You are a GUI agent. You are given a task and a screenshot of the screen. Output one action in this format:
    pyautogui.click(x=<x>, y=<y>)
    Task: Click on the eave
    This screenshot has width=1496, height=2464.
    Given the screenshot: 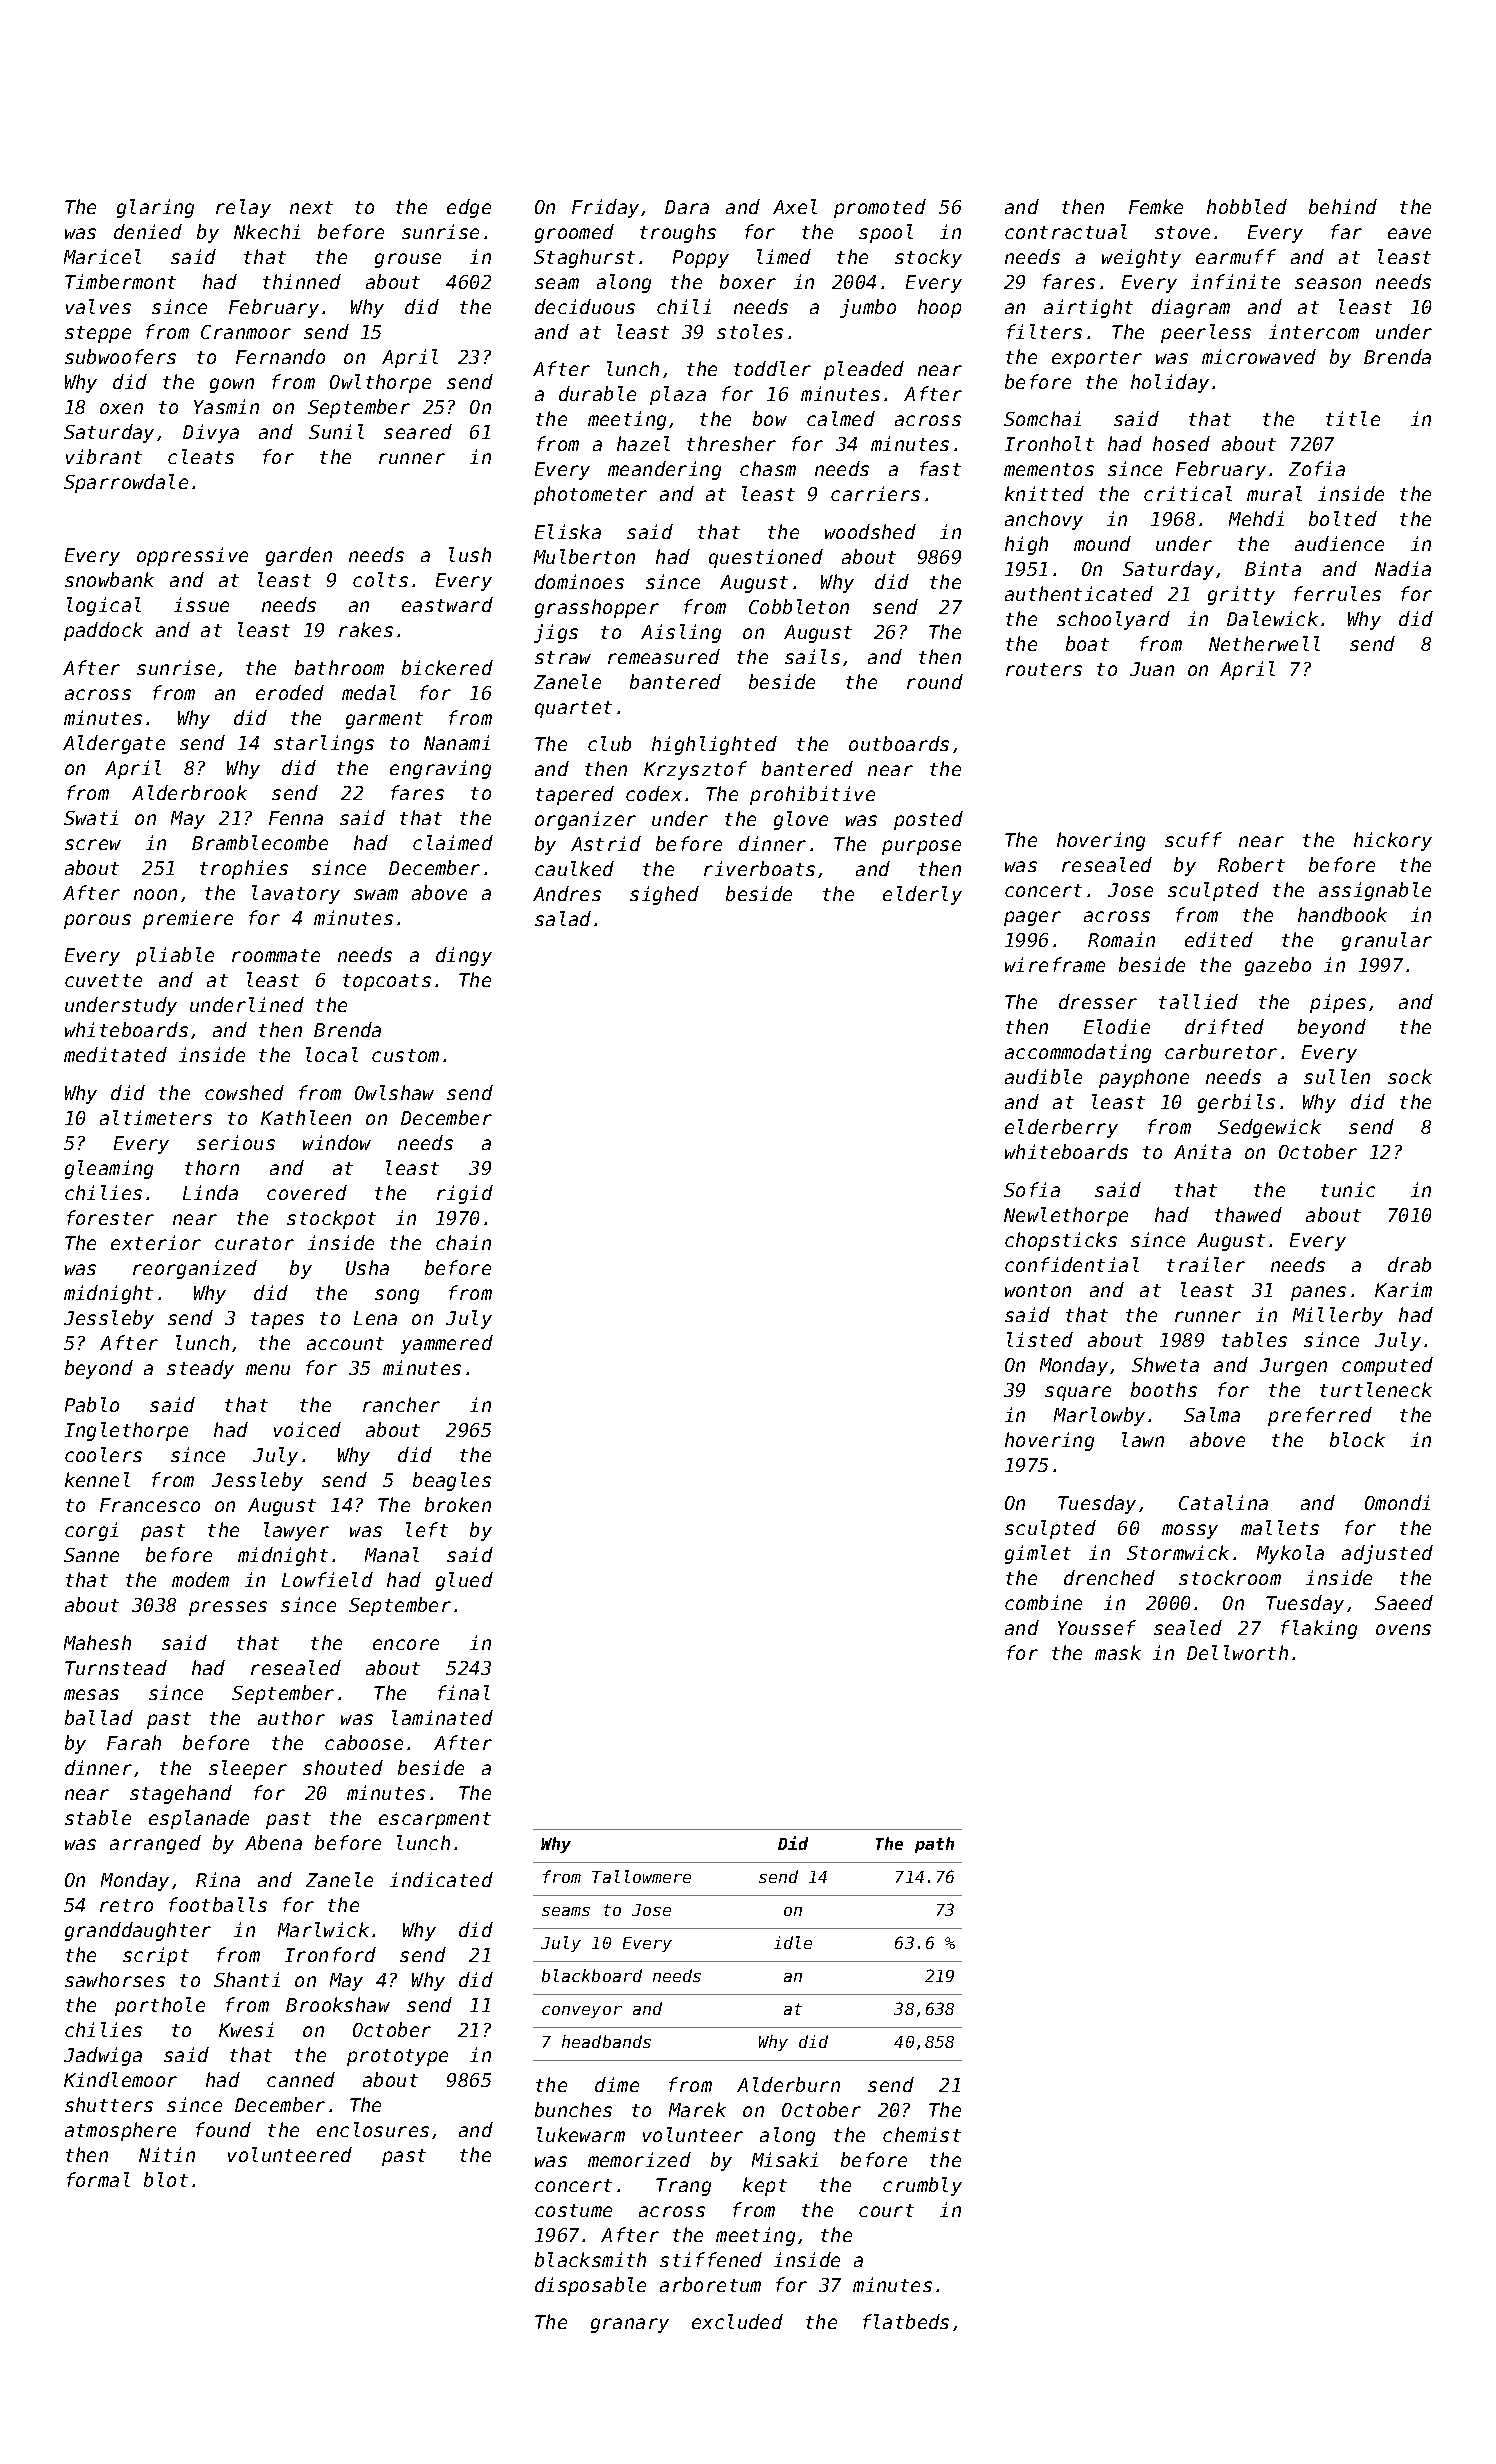 What is the action you would take?
    pyautogui.click(x=1409, y=233)
